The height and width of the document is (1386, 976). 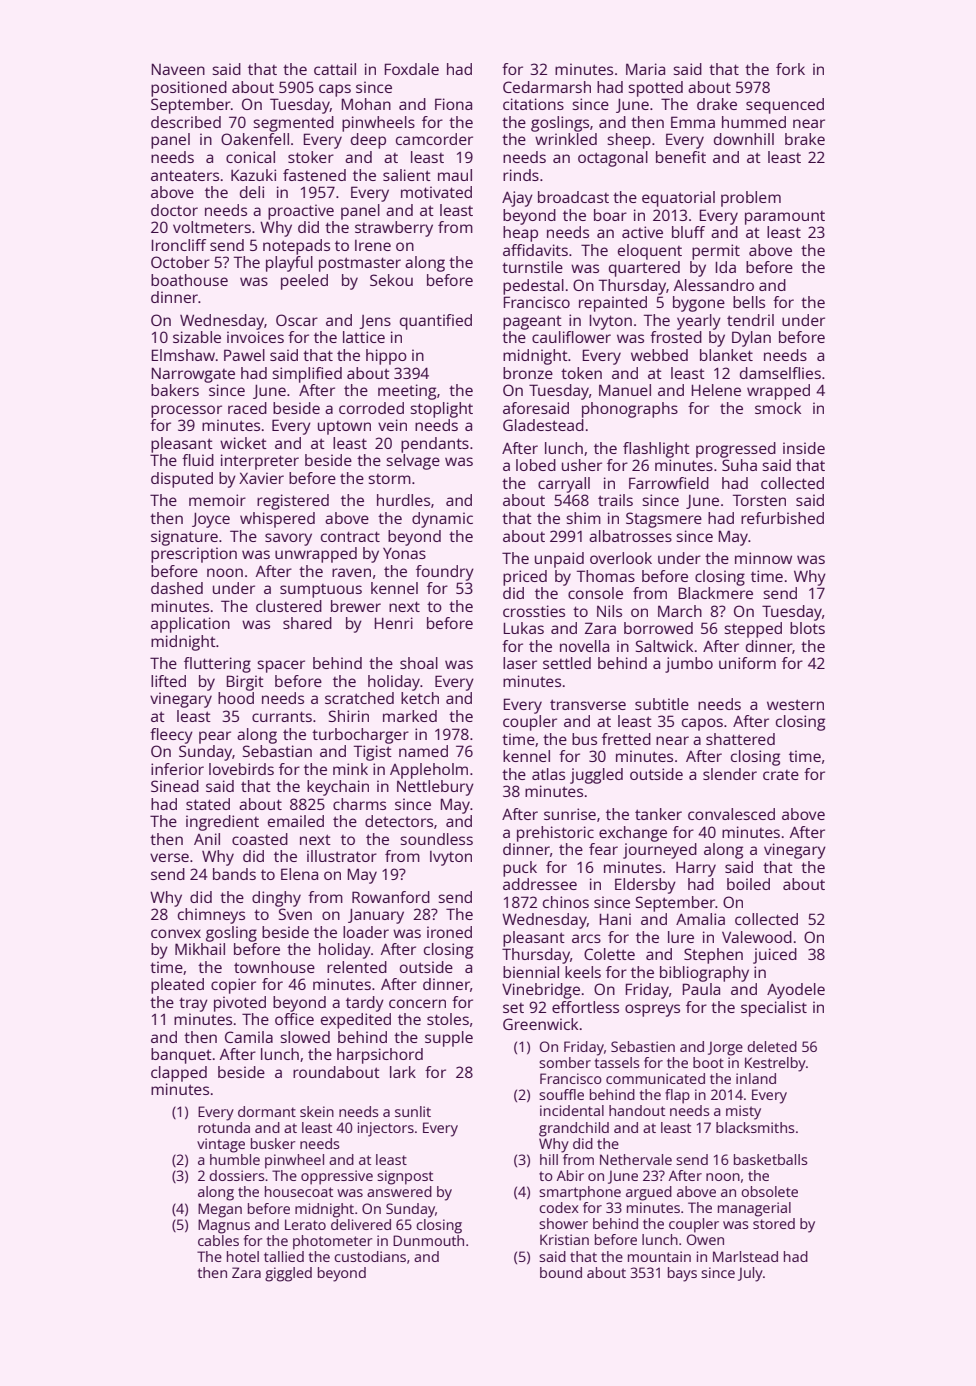 I want to click on emailed, so click(x=296, y=821).
